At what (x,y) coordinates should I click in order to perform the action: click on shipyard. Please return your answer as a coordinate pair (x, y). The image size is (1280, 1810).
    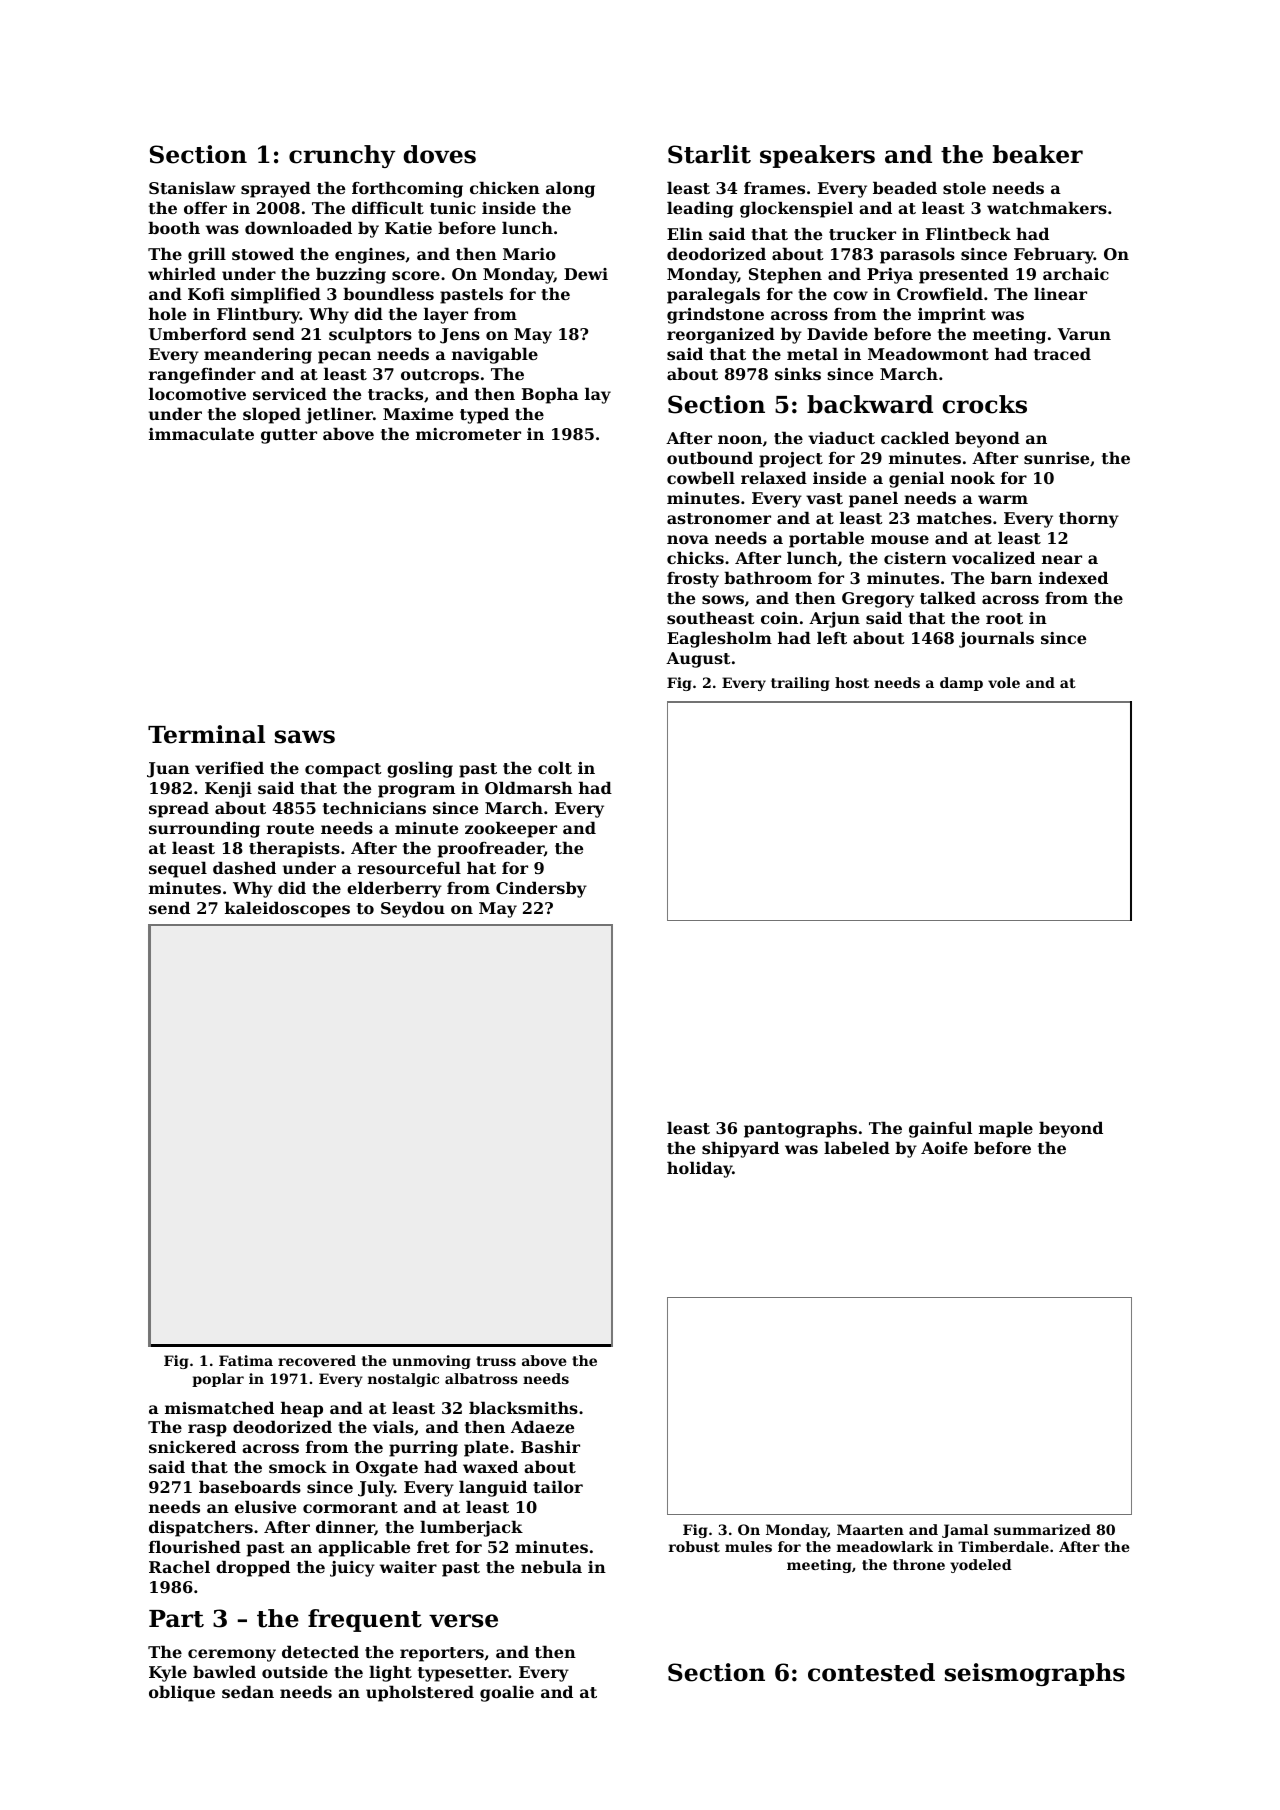
    Looking at the image, I should click on (740, 1149).
